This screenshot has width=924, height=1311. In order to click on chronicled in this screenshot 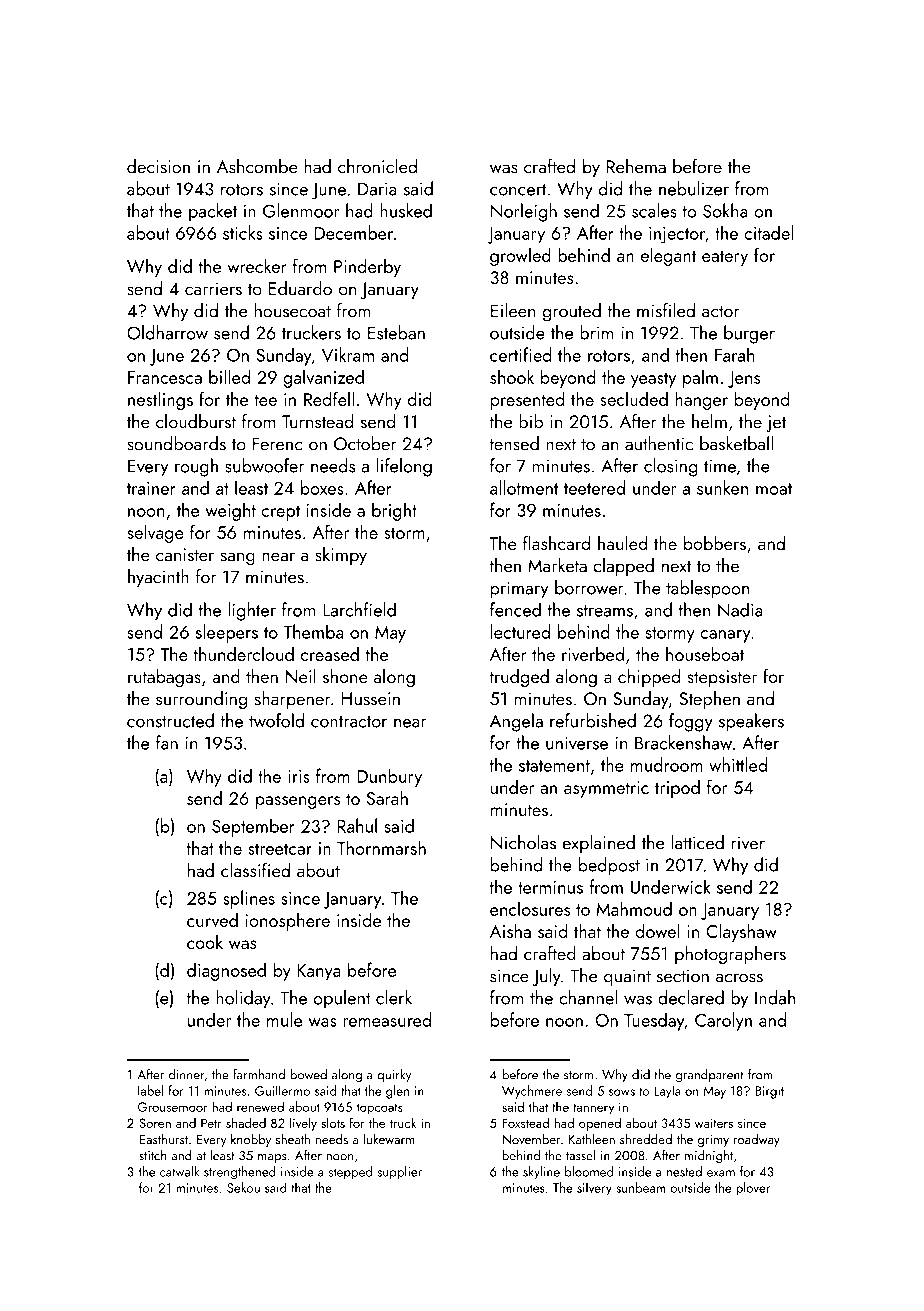, I will do `click(377, 166)`.
